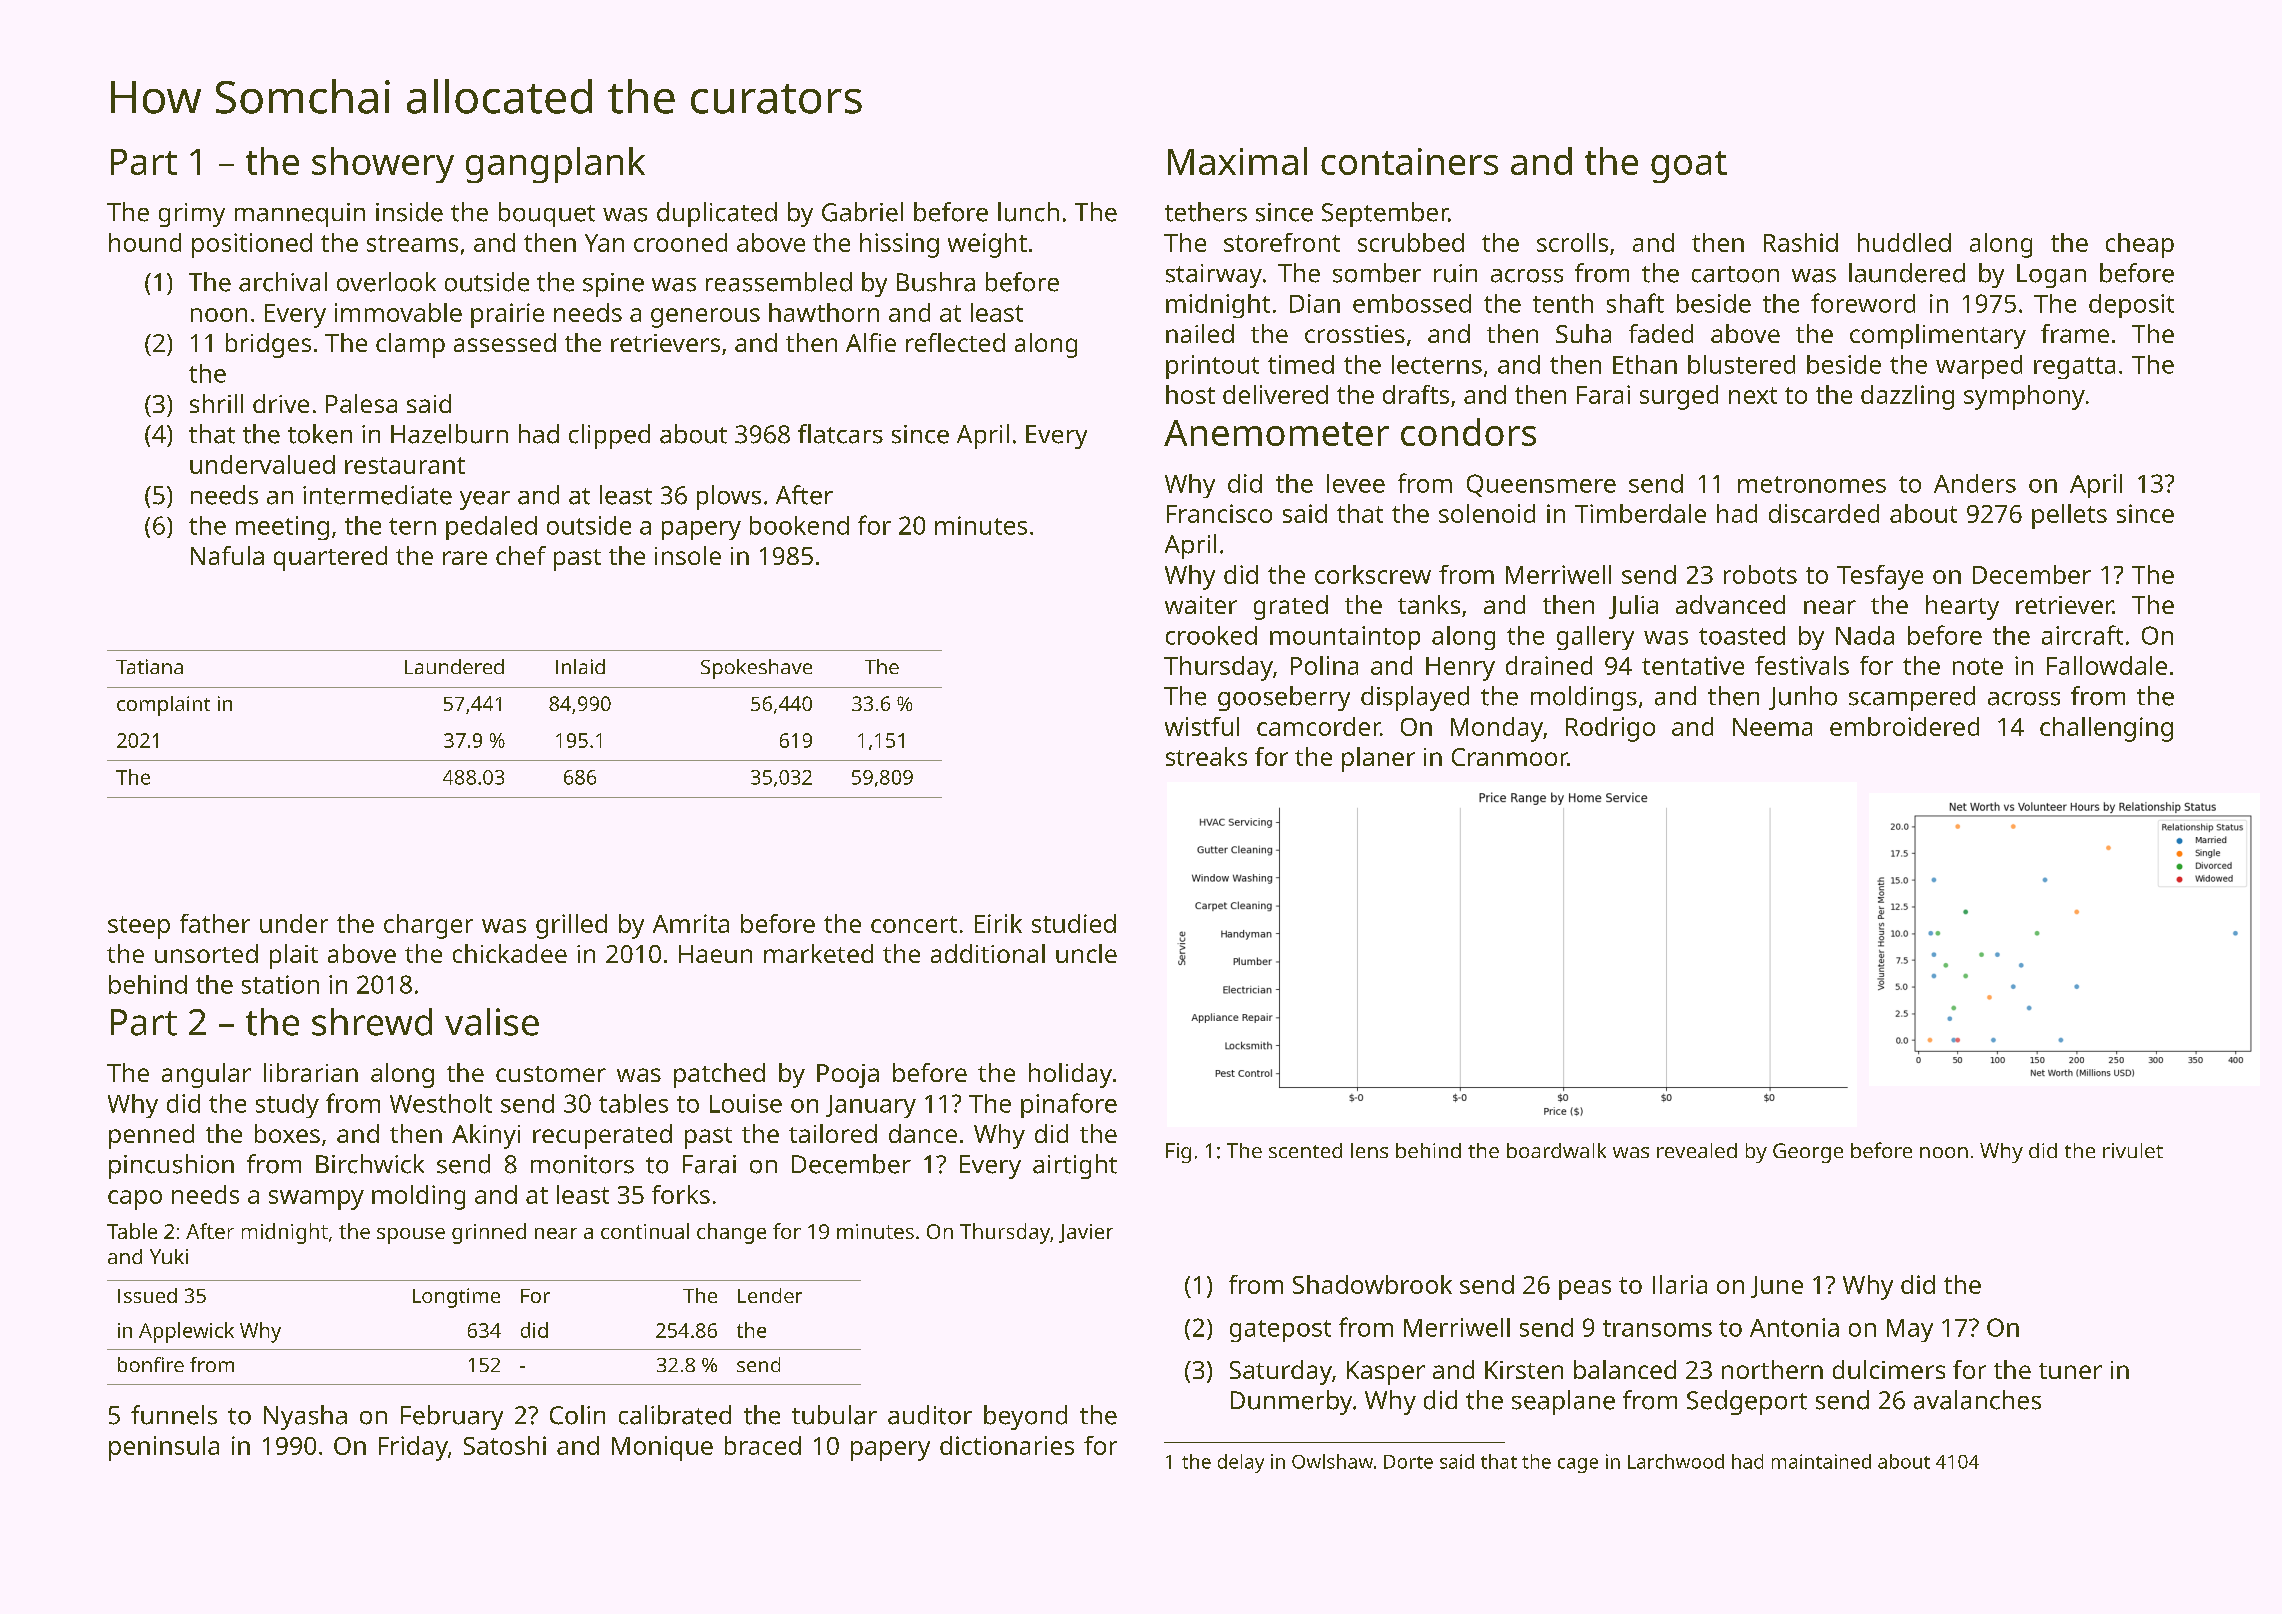 Image resolution: width=2282 pixels, height=1614 pixels. What do you see at coordinates (1510, 757) in the image?
I see `Cranmoor` at bounding box center [1510, 757].
